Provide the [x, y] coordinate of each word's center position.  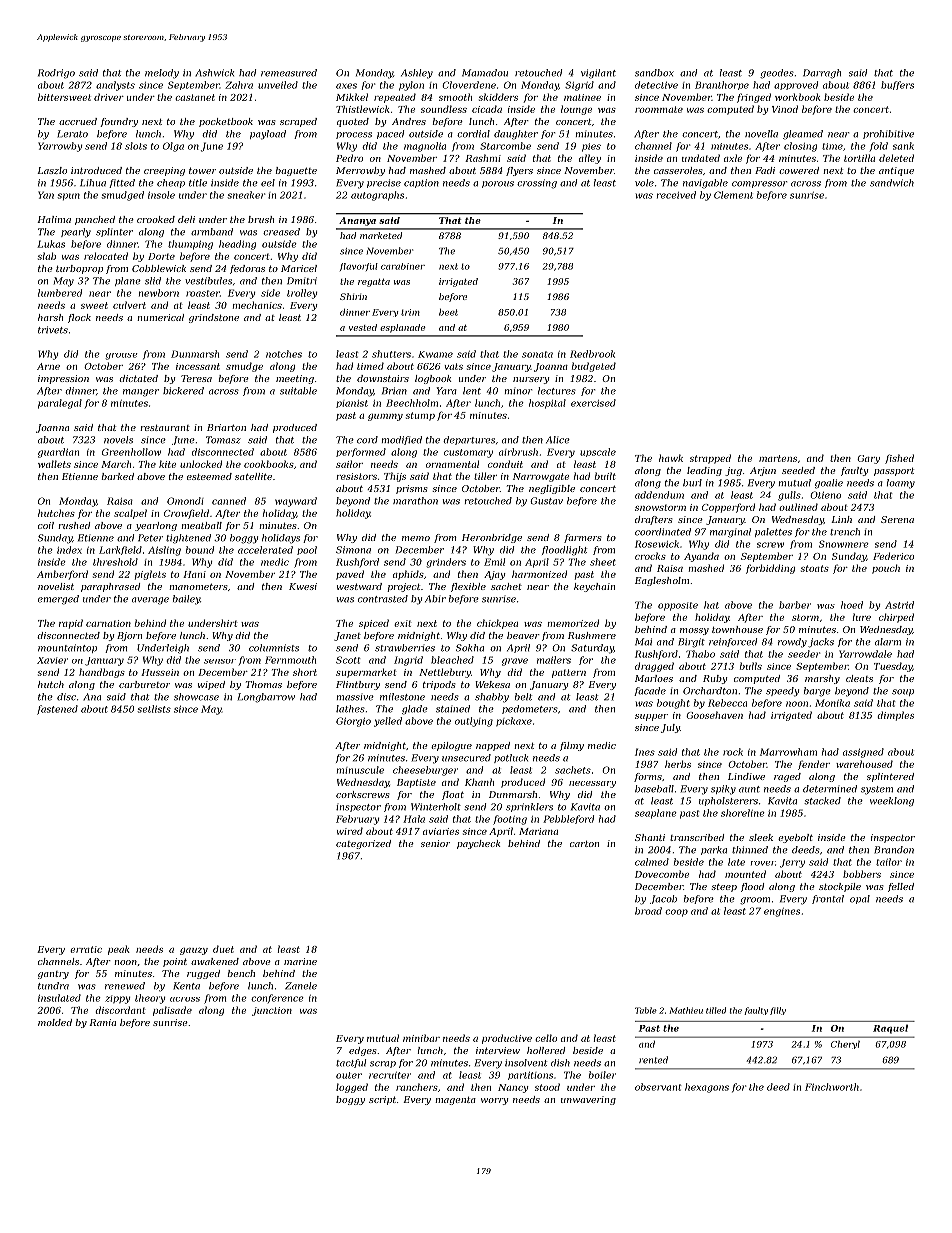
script [382, 1100]
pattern [569, 673]
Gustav [546, 501]
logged [352, 1088]
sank [903, 146]
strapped [710, 459]
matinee [582, 97]
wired [350, 831]
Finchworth [832, 1087]
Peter [150, 538]
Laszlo [52, 170]
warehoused [864, 764]
